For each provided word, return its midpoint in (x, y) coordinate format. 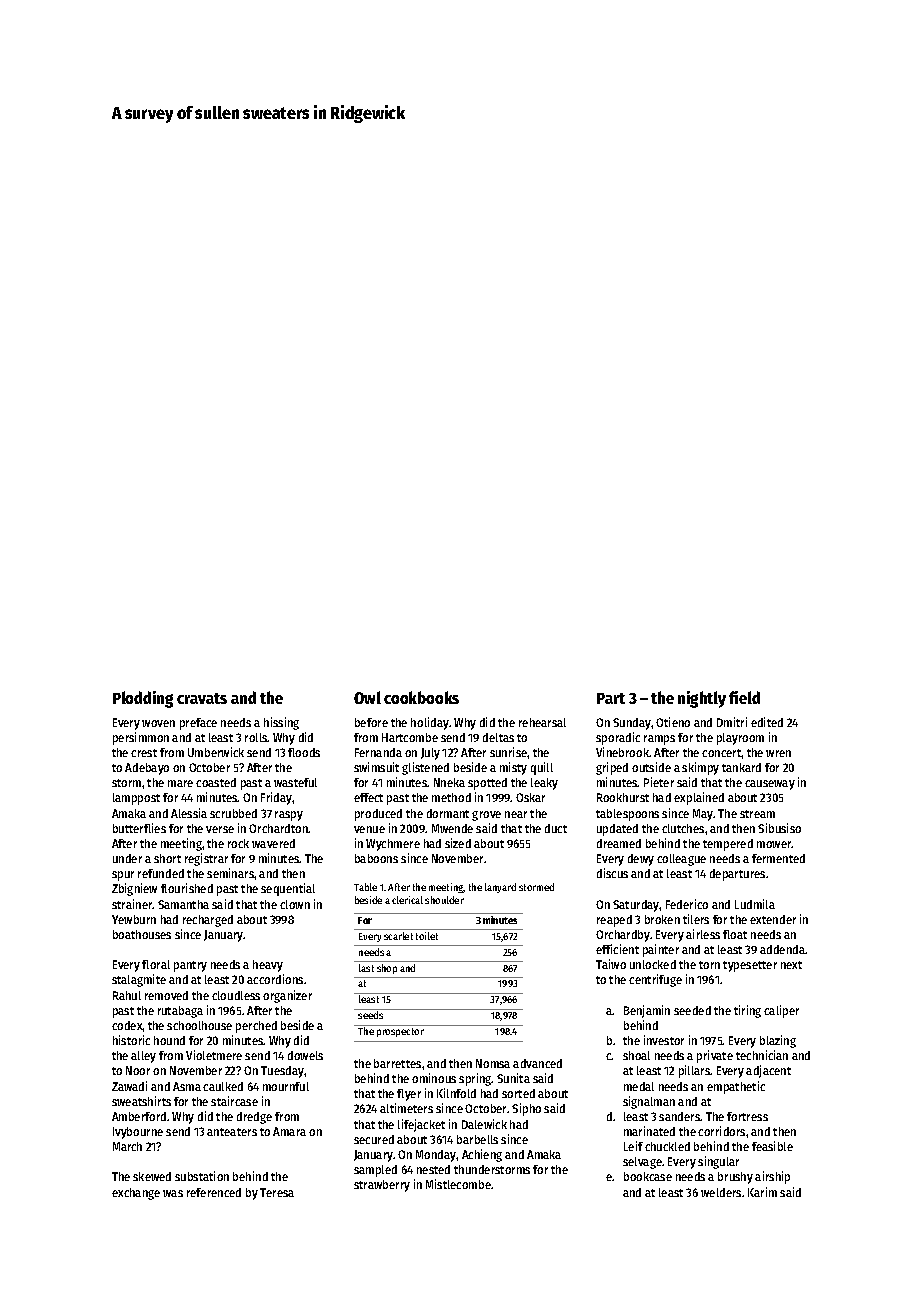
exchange (136, 1194)
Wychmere (393, 845)
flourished (187, 888)
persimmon (141, 738)
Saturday (636, 906)
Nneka (449, 782)
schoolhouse (199, 1025)
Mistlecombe (458, 1184)
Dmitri (732, 722)
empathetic (736, 1087)
